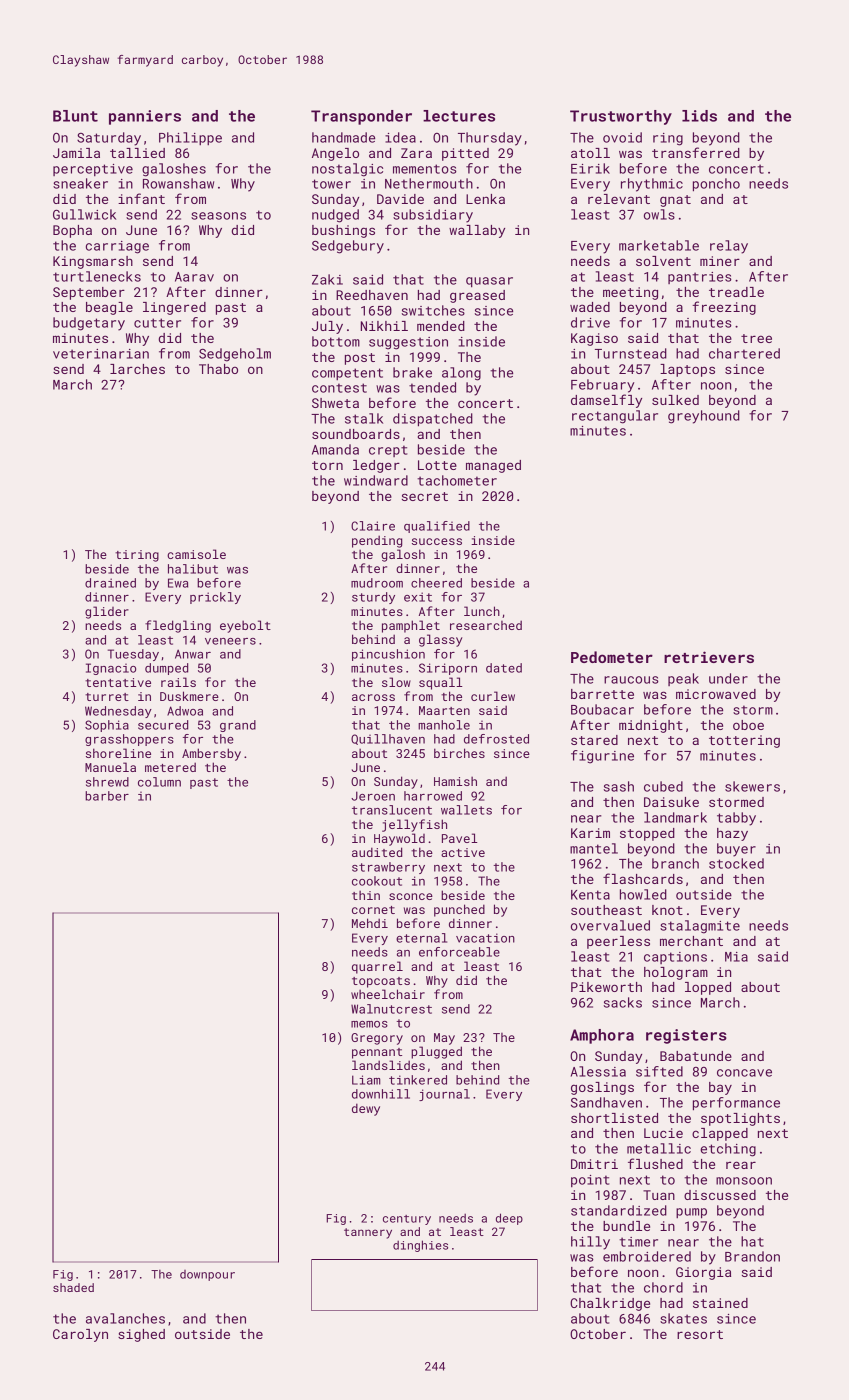 The height and width of the document is (1400, 849). What do you see at coordinates (490, 139) in the document?
I see `Thursday` at bounding box center [490, 139].
